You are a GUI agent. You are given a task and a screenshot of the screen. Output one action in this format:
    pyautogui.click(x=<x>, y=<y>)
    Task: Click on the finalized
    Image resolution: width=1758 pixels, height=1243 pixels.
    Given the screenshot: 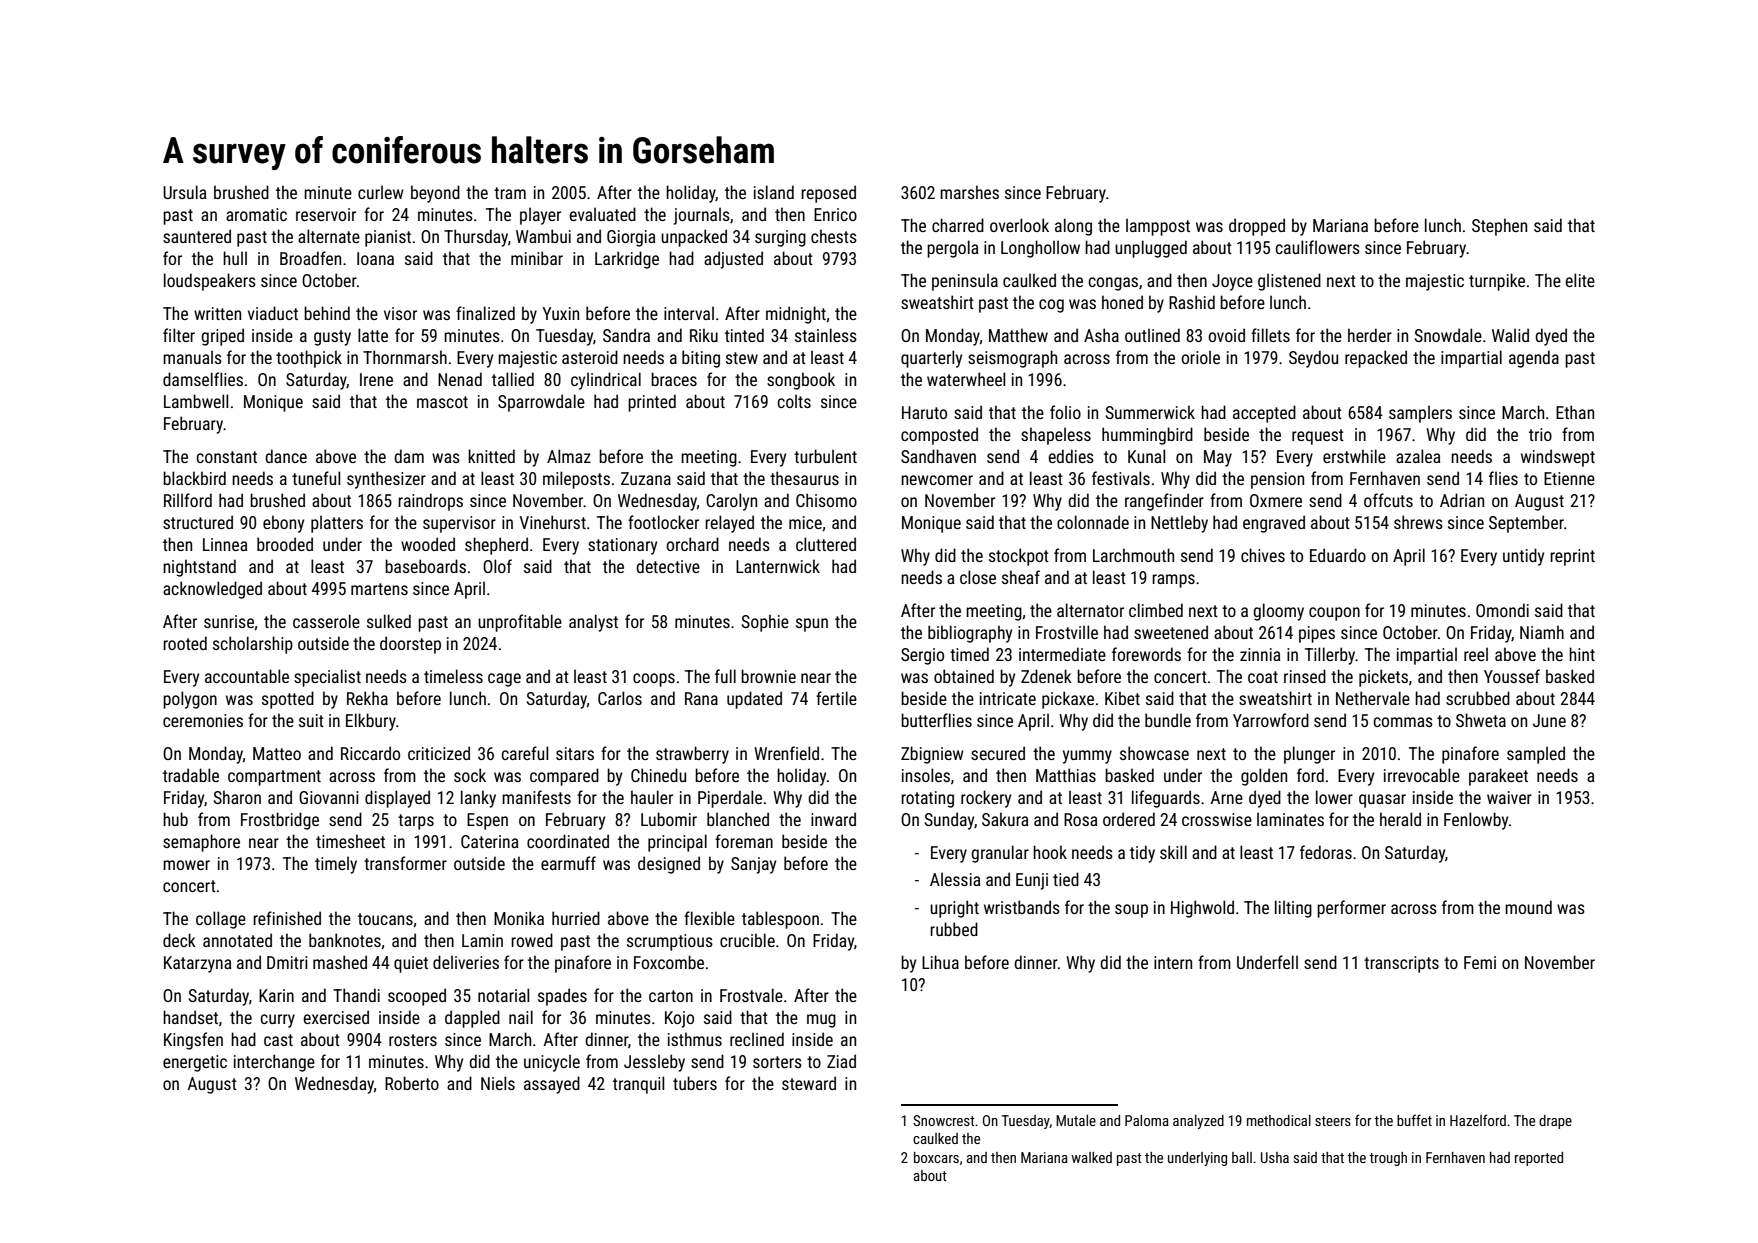 What is the action you would take?
    pyautogui.click(x=485, y=313)
